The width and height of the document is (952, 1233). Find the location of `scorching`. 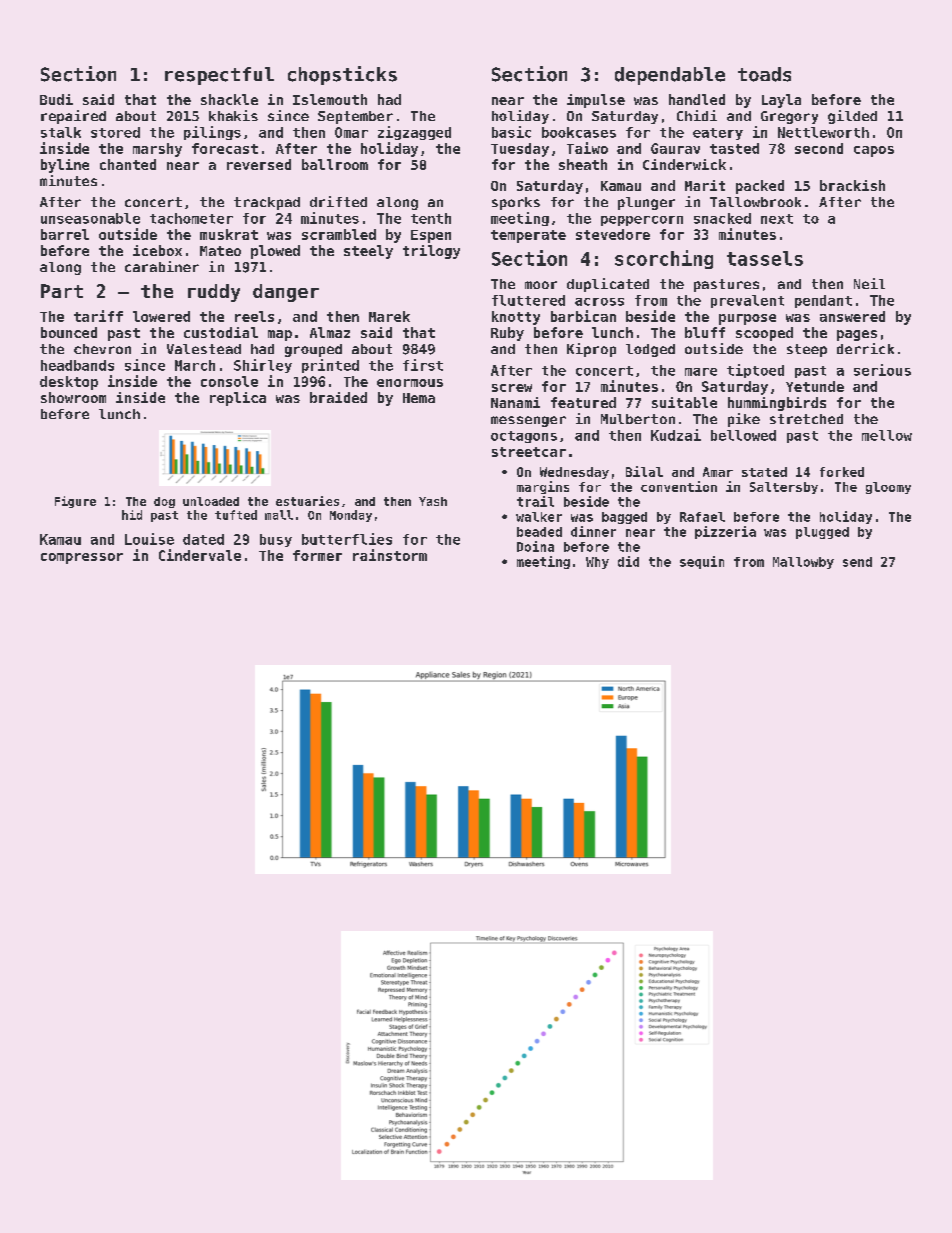

scorching is located at coordinates (664, 259).
